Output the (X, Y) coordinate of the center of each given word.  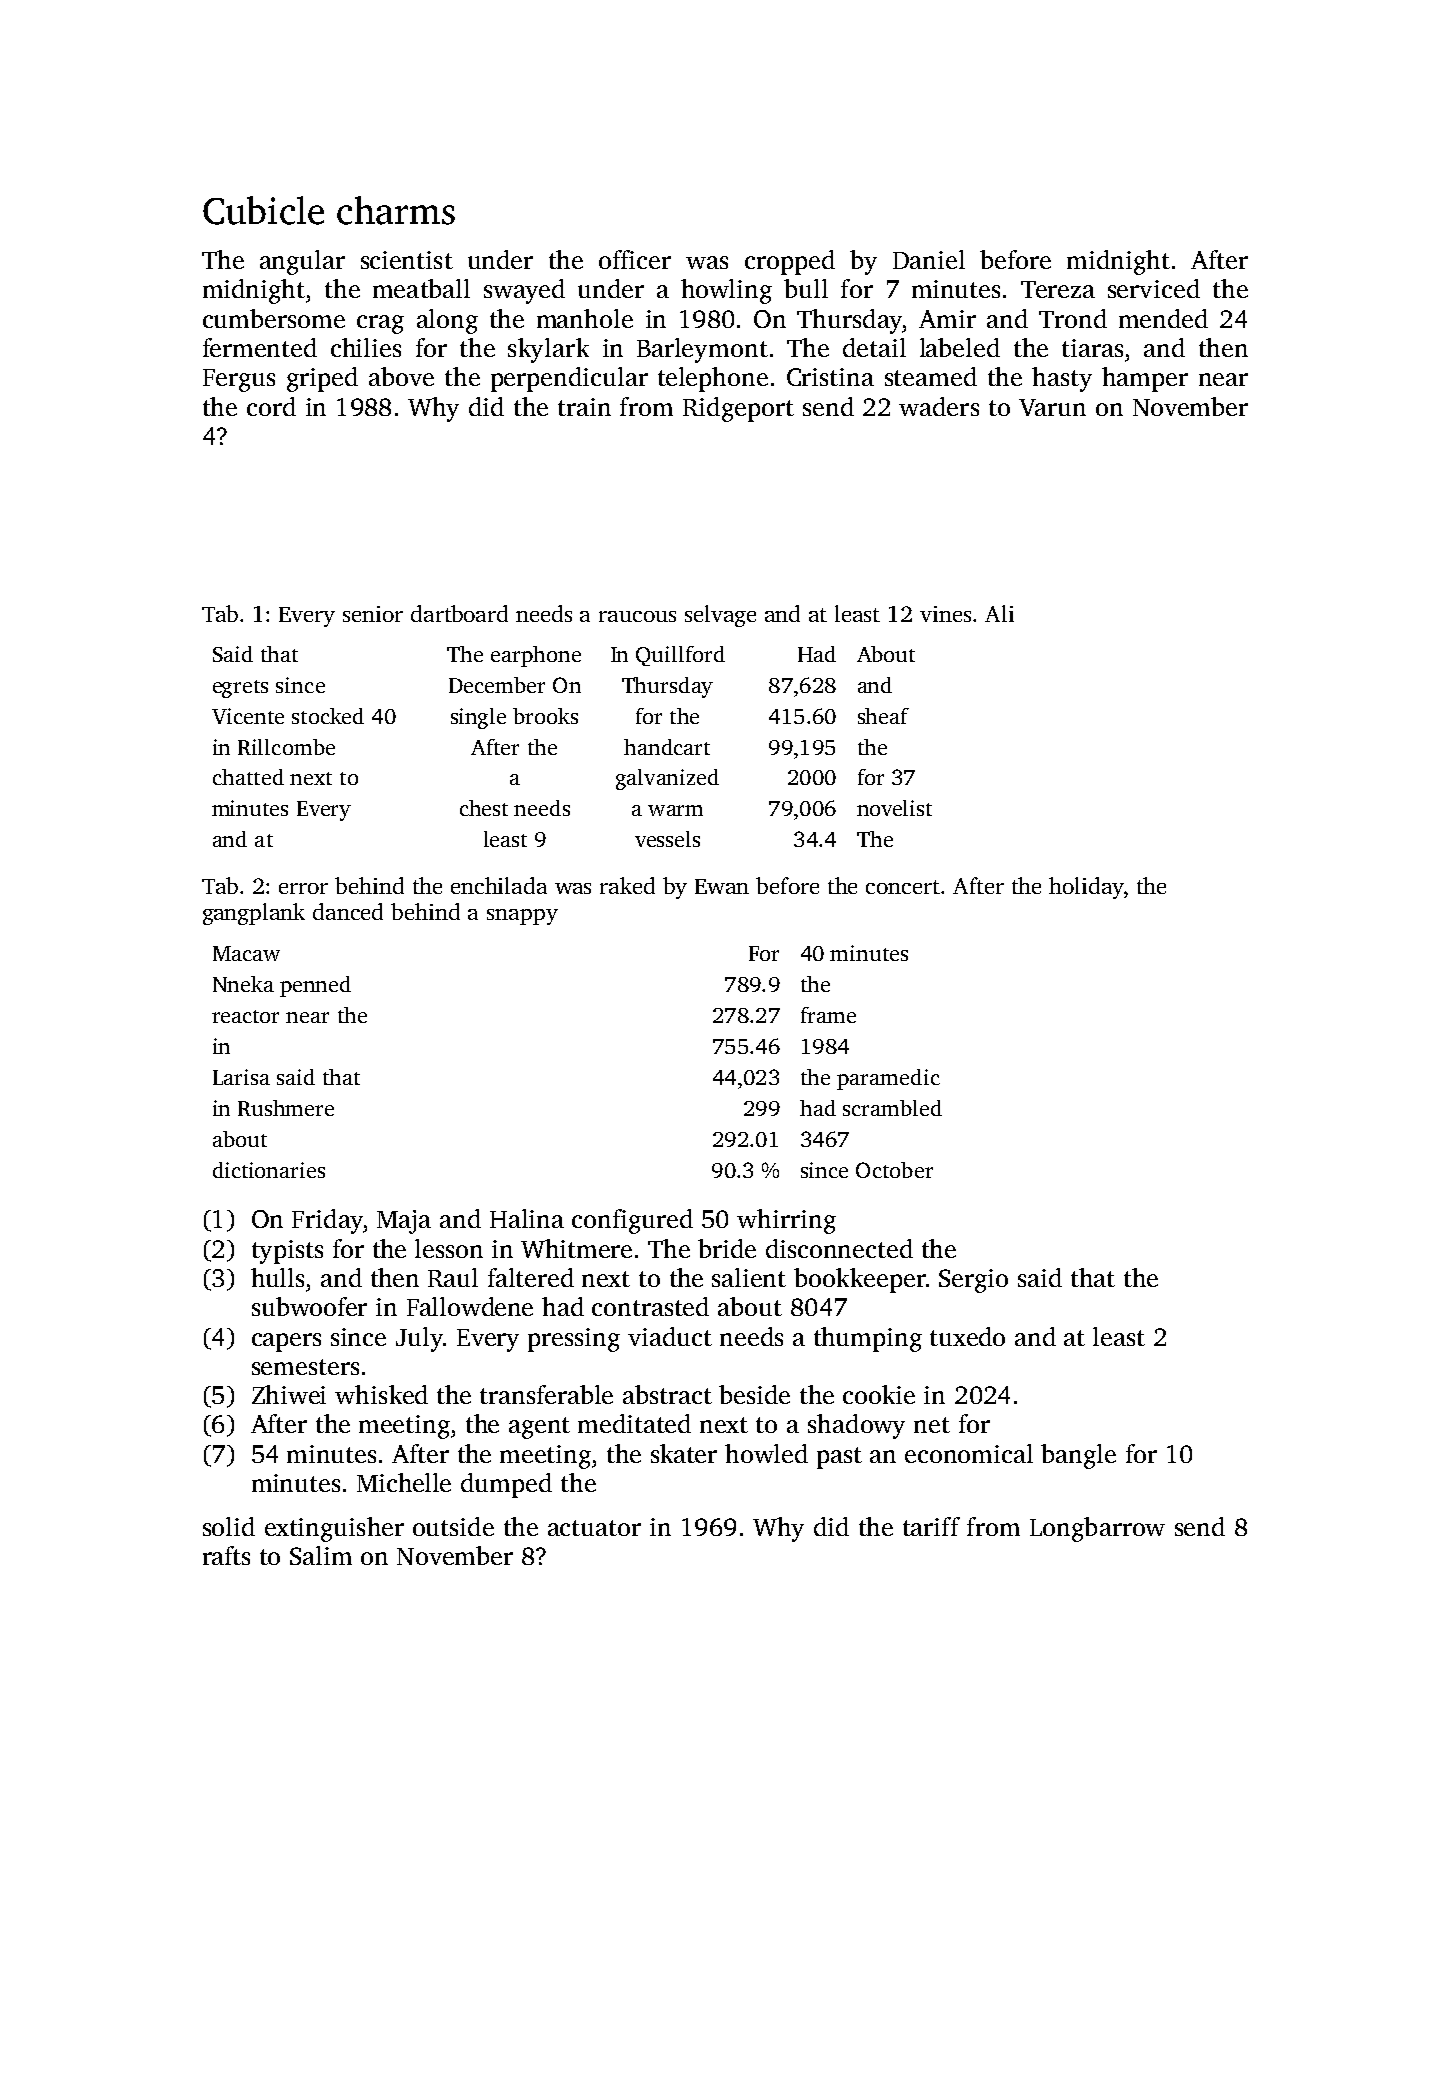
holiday (1086, 888)
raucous (637, 616)
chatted (248, 777)
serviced (1154, 288)
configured (632, 1221)
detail (874, 347)
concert (903, 887)
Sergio (973, 1281)
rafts (226, 1555)
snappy (522, 917)
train (584, 407)
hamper (1145, 379)
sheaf (883, 716)
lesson (449, 1248)
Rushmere (286, 1108)
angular (302, 262)
